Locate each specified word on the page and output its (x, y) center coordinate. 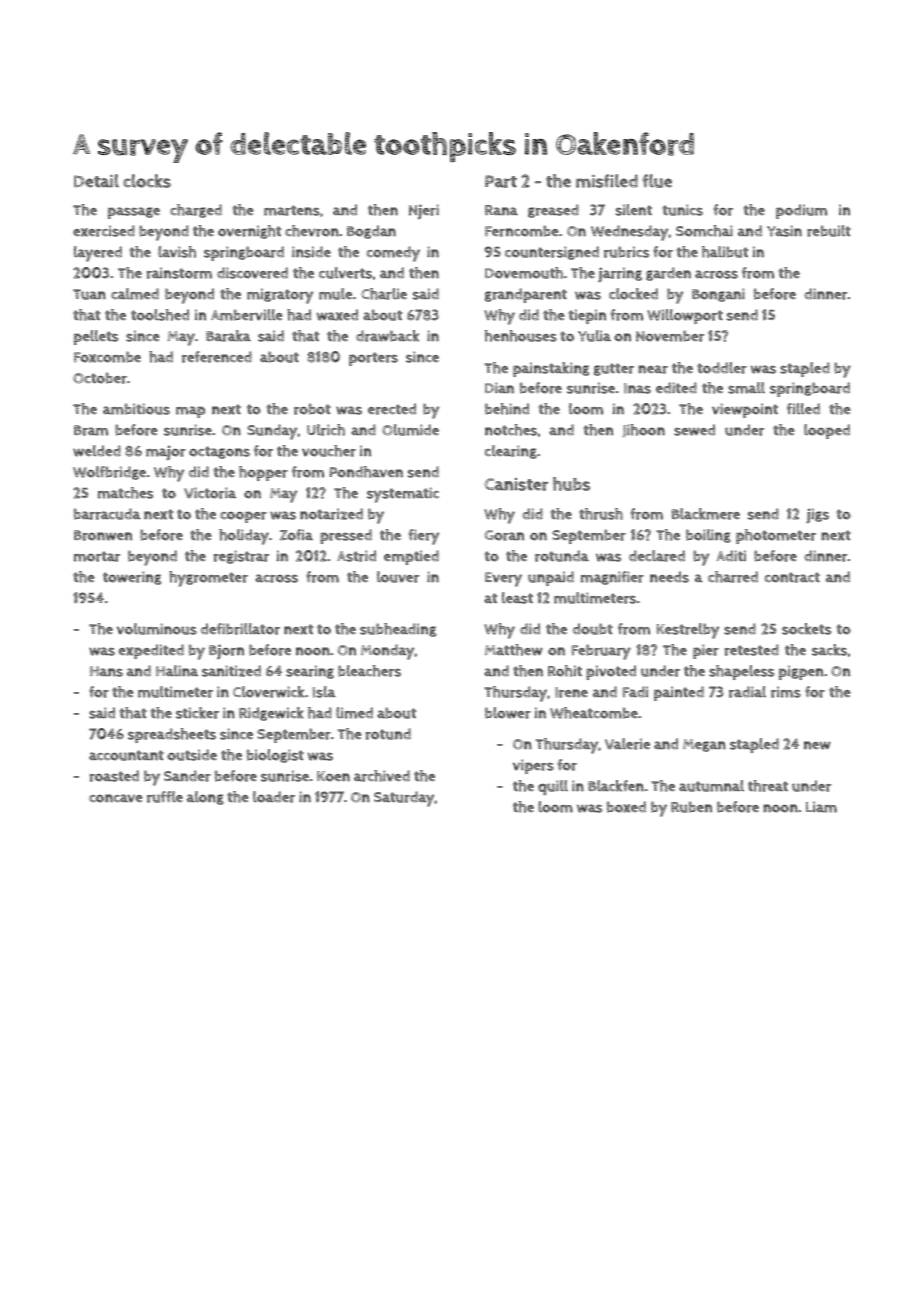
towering (132, 578)
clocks (147, 181)
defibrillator (240, 629)
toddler (722, 368)
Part (501, 181)
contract (792, 577)
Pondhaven (366, 472)
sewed (694, 430)
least (517, 598)
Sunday (272, 432)
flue (657, 181)
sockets (806, 629)
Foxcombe (107, 357)
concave (116, 798)
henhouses (521, 336)
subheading (398, 630)
